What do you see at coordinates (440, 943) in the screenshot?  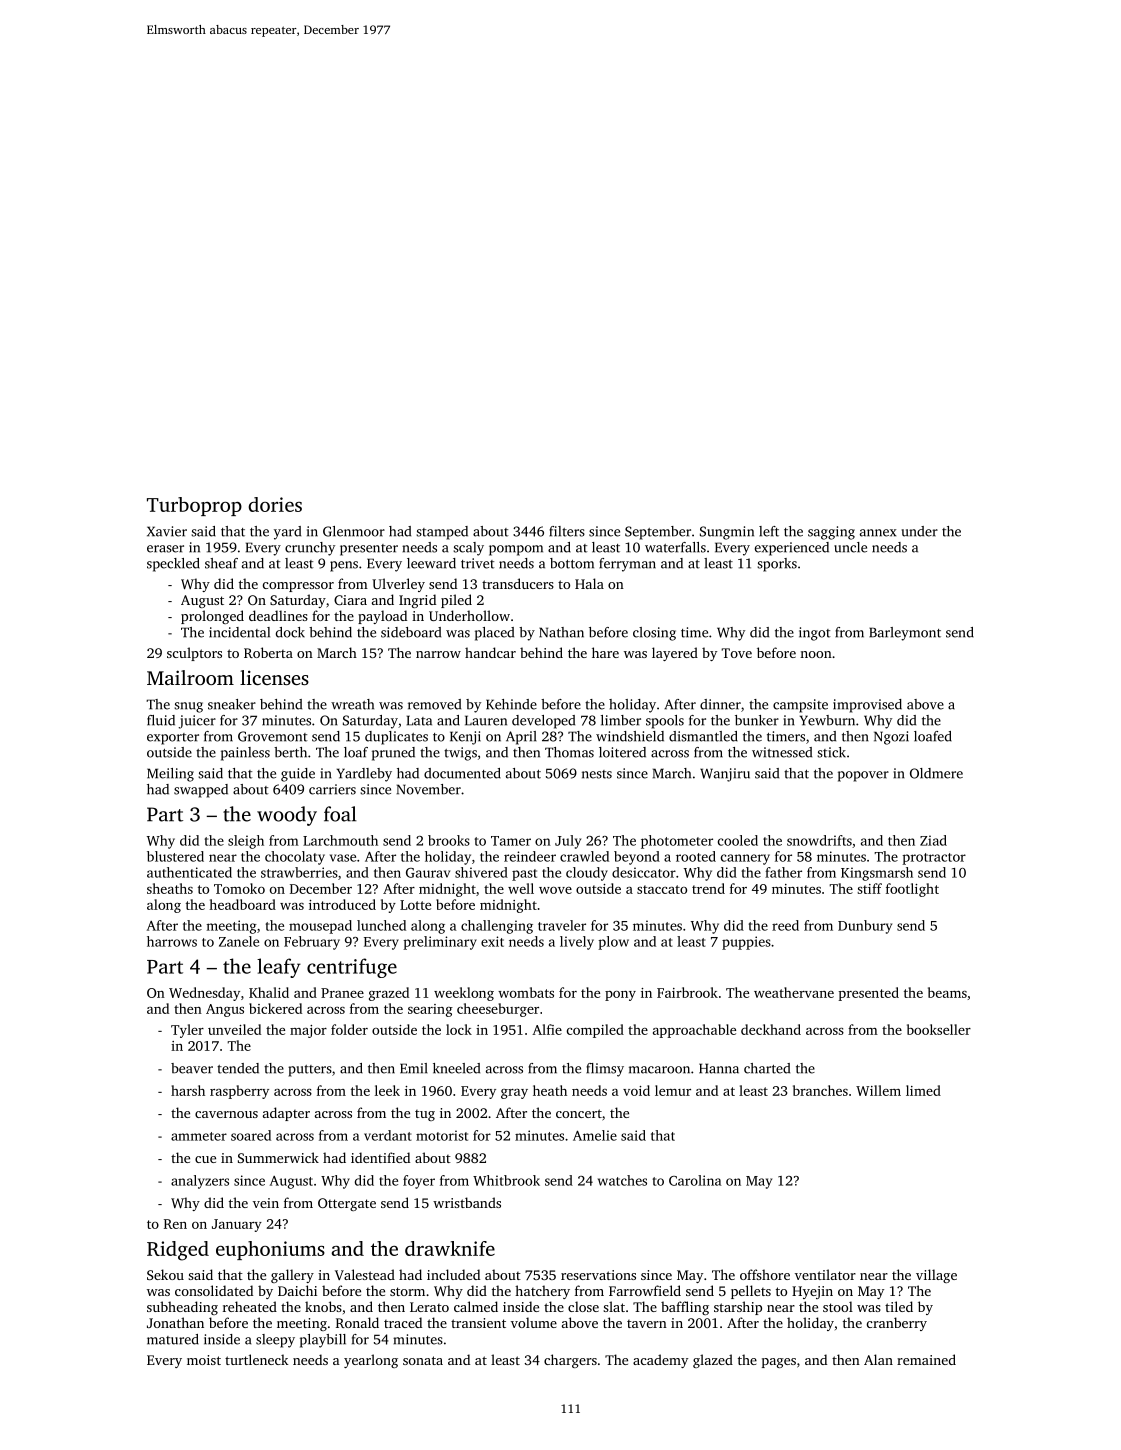 I see `preliminary` at bounding box center [440, 943].
